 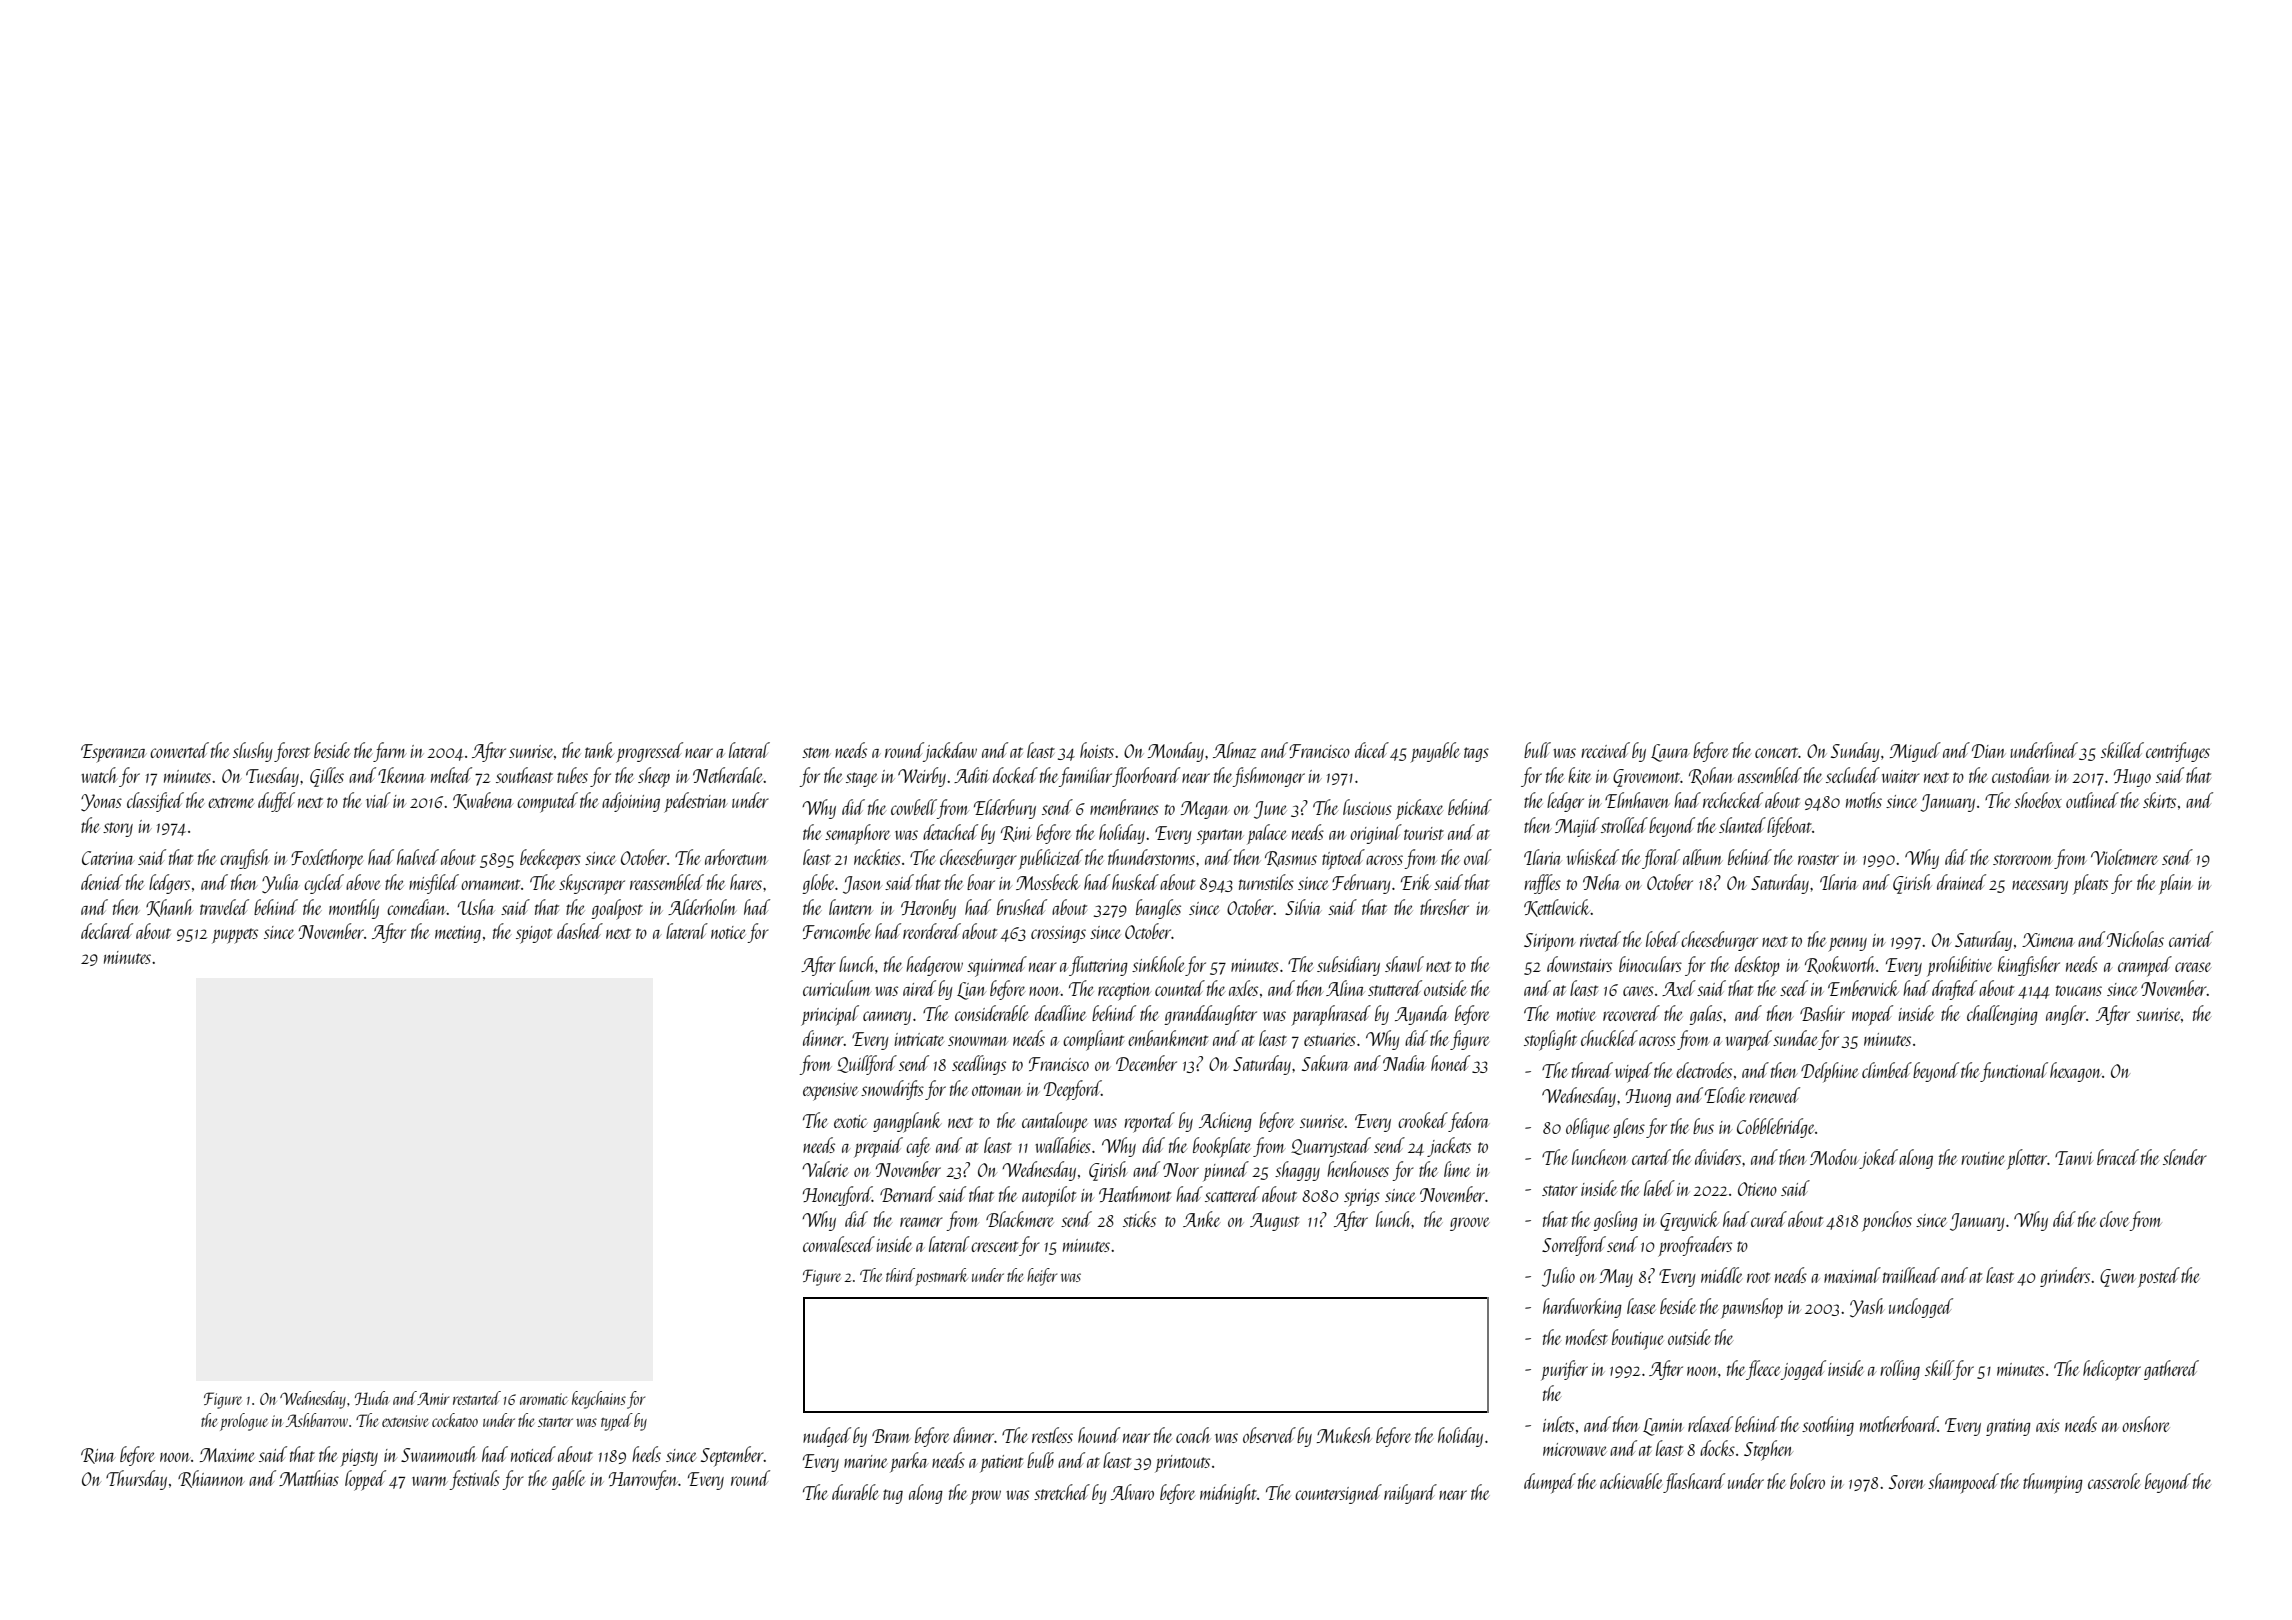 I want to click on fleece, so click(x=1763, y=1370).
